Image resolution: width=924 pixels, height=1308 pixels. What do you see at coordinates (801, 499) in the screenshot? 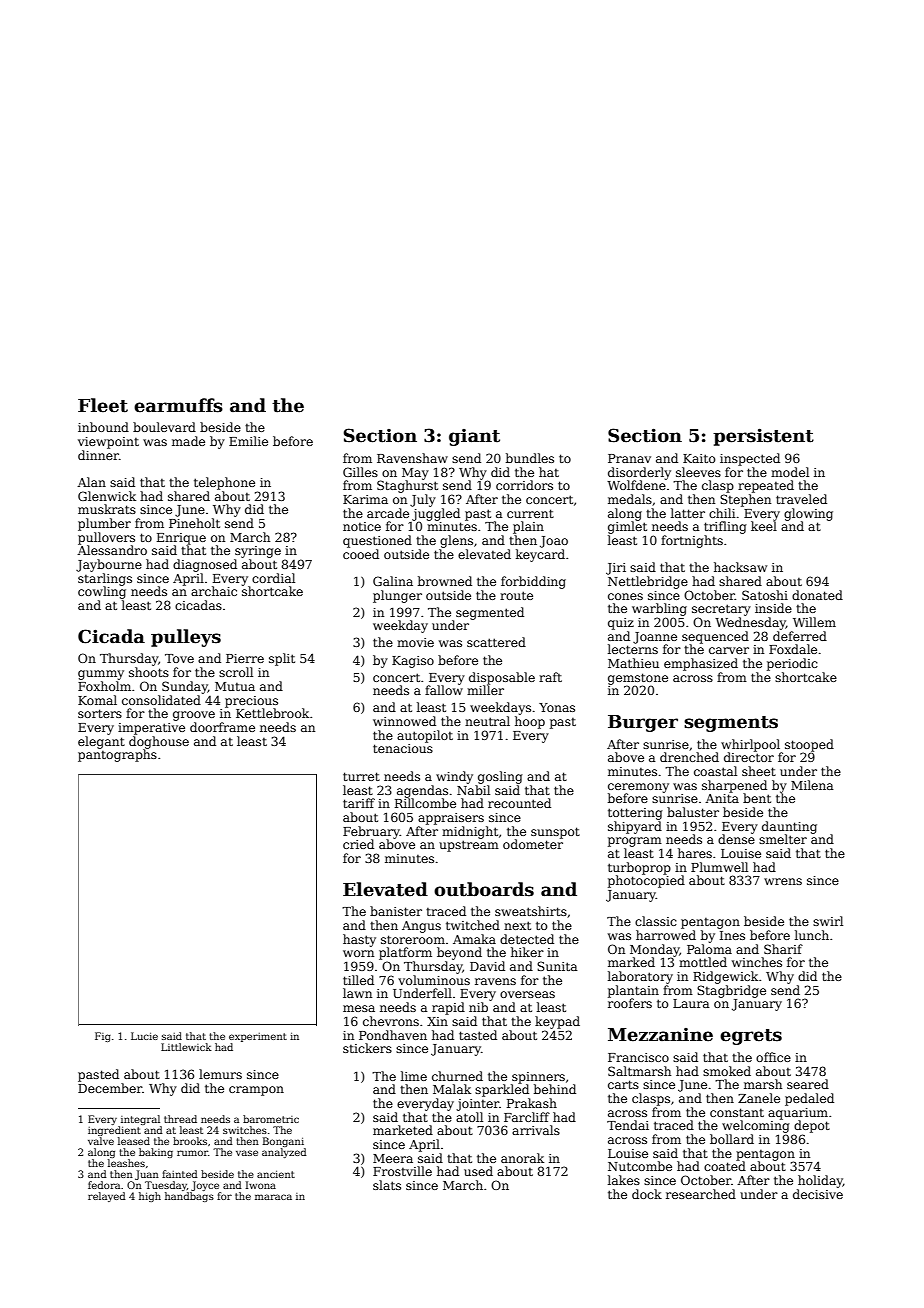
I see `traveled` at bounding box center [801, 499].
